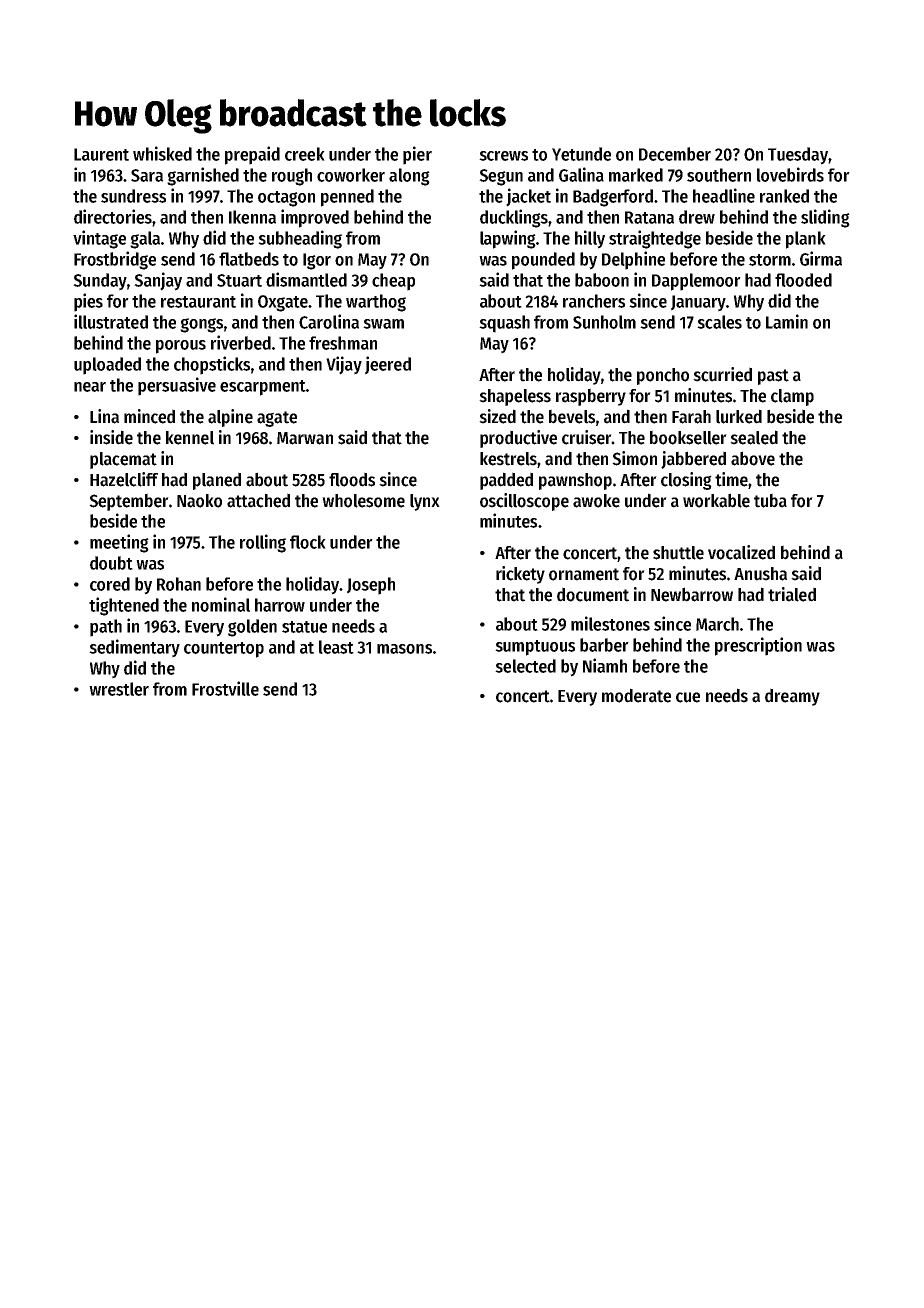  What do you see at coordinates (504, 324) in the screenshot?
I see `squash` at bounding box center [504, 324].
